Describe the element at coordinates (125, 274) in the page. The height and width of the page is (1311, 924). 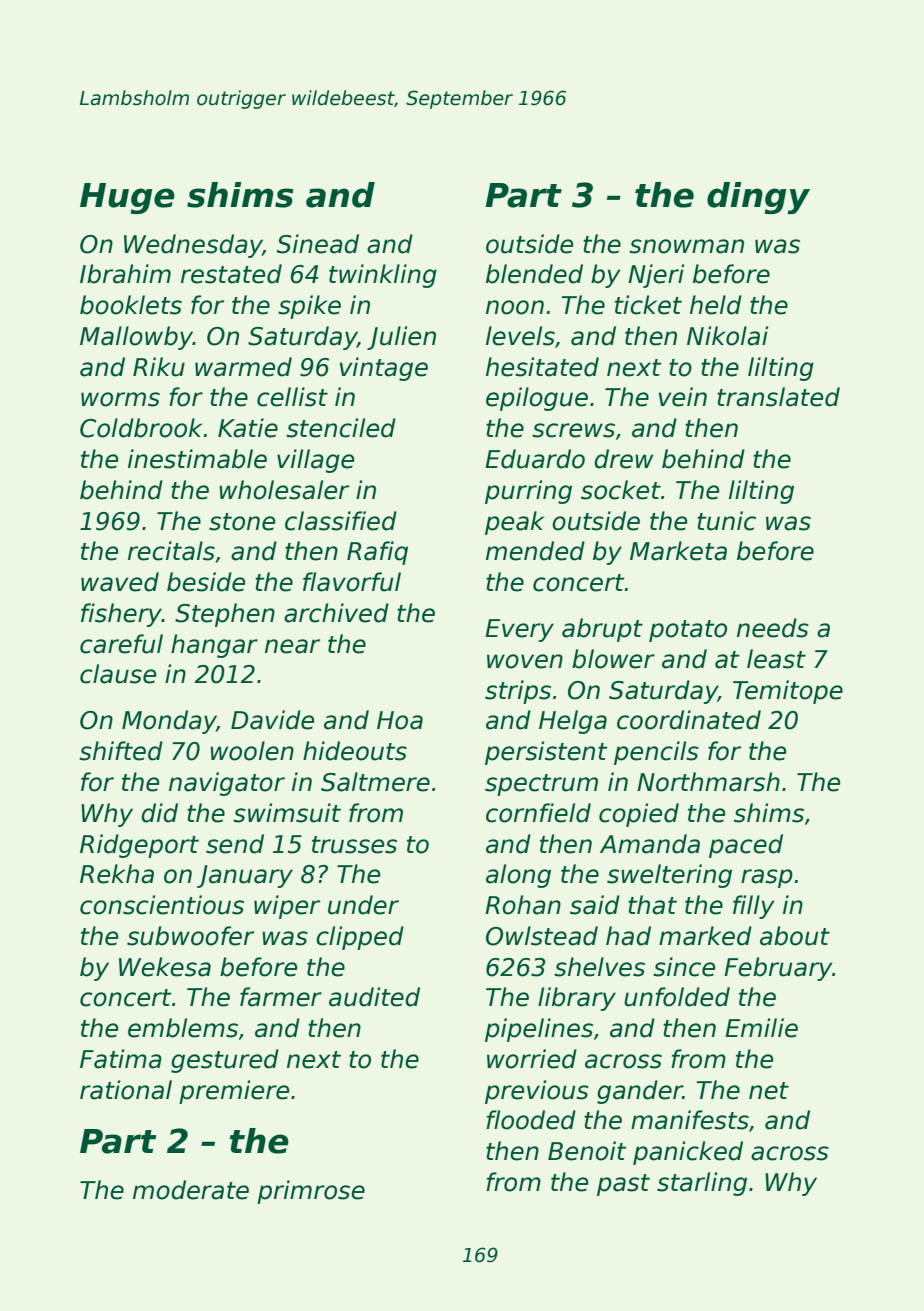
I see `Ibrahim` at that location.
